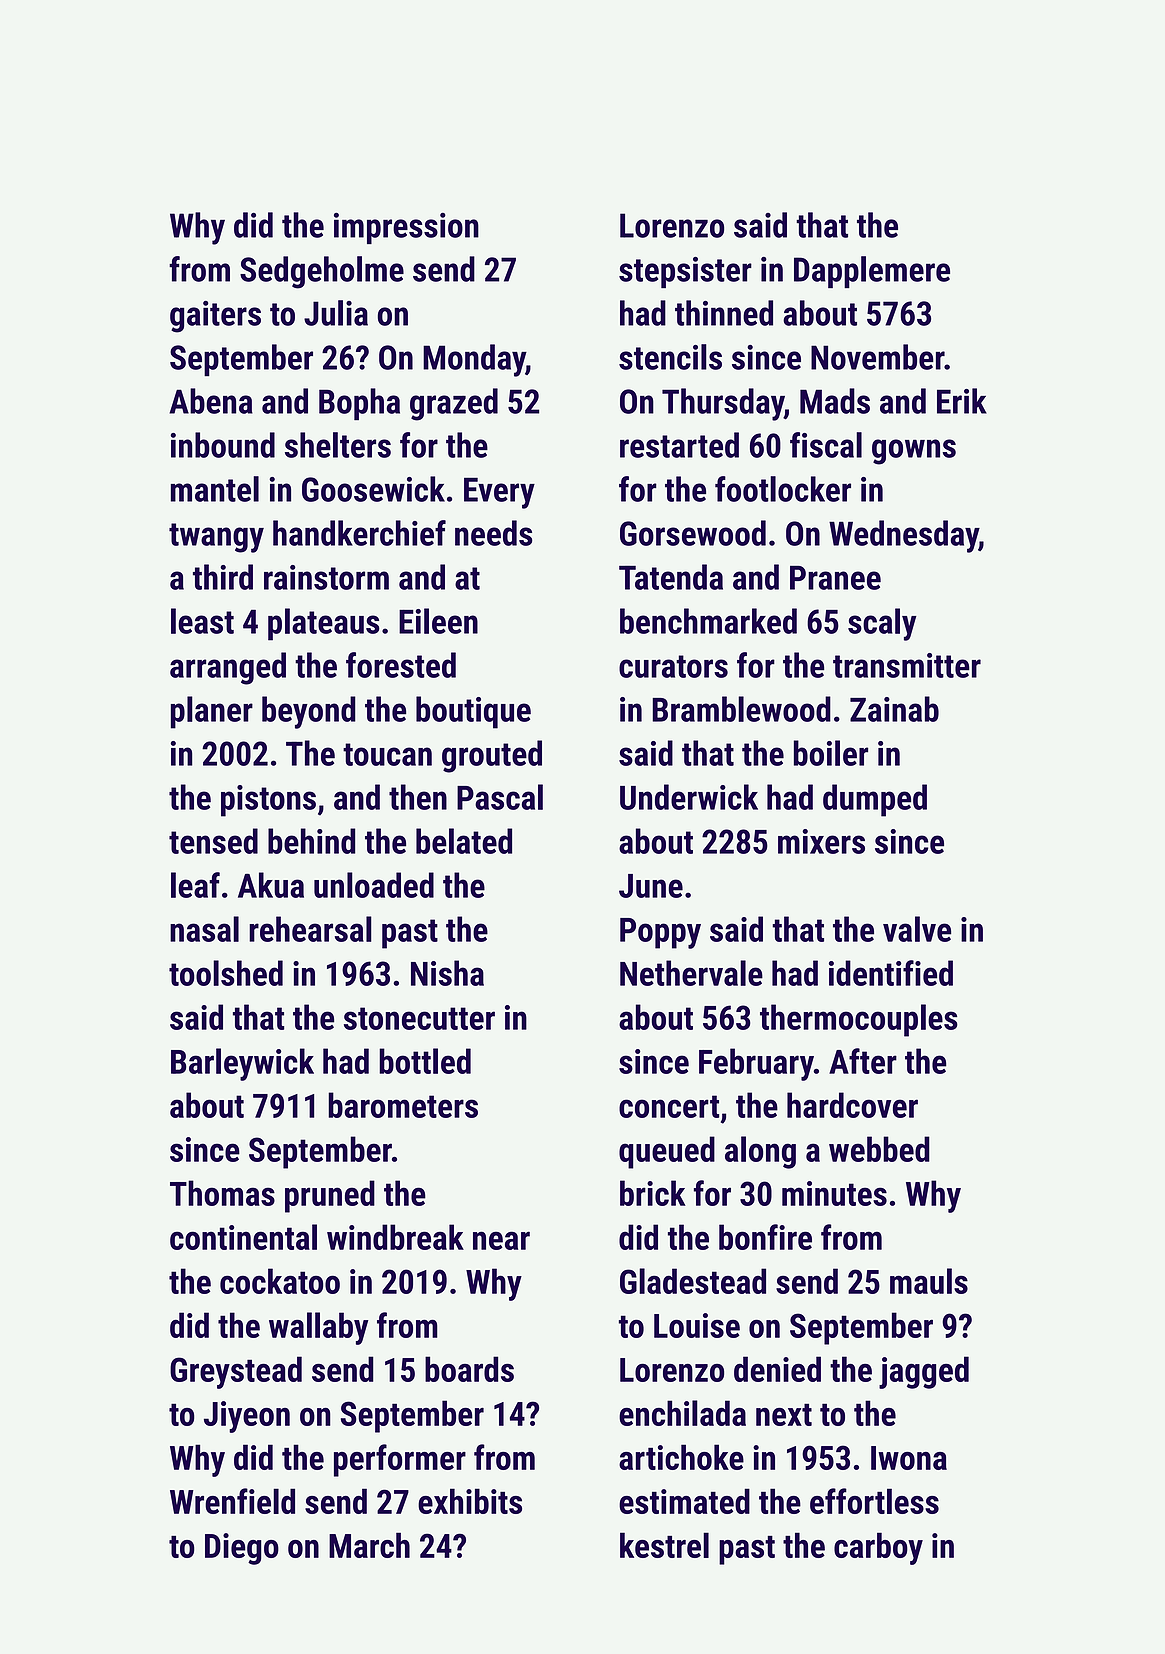  What do you see at coordinates (671, 577) in the screenshot?
I see `Tatenda` at bounding box center [671, 577].
